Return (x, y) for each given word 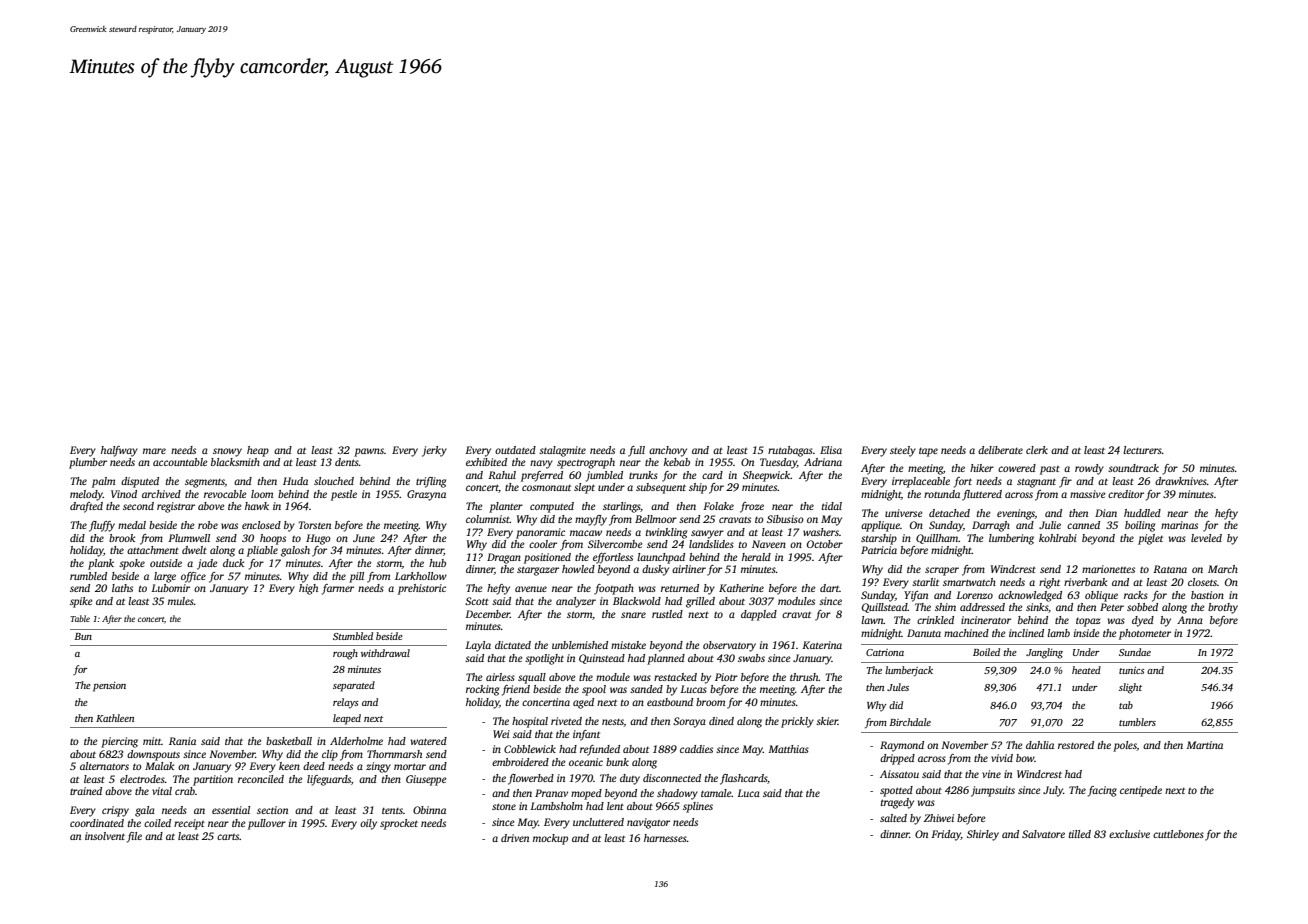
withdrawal (385, 653)
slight (1130, 688)
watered (429, 741)
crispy (115, 811)
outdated (515, 450)
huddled (1142, 513)
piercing (119, 742)
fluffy (102, 526)
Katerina (822, 645)
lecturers (1142, 450)
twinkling (666, 533)
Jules (898, 687)
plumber (88, 463)
